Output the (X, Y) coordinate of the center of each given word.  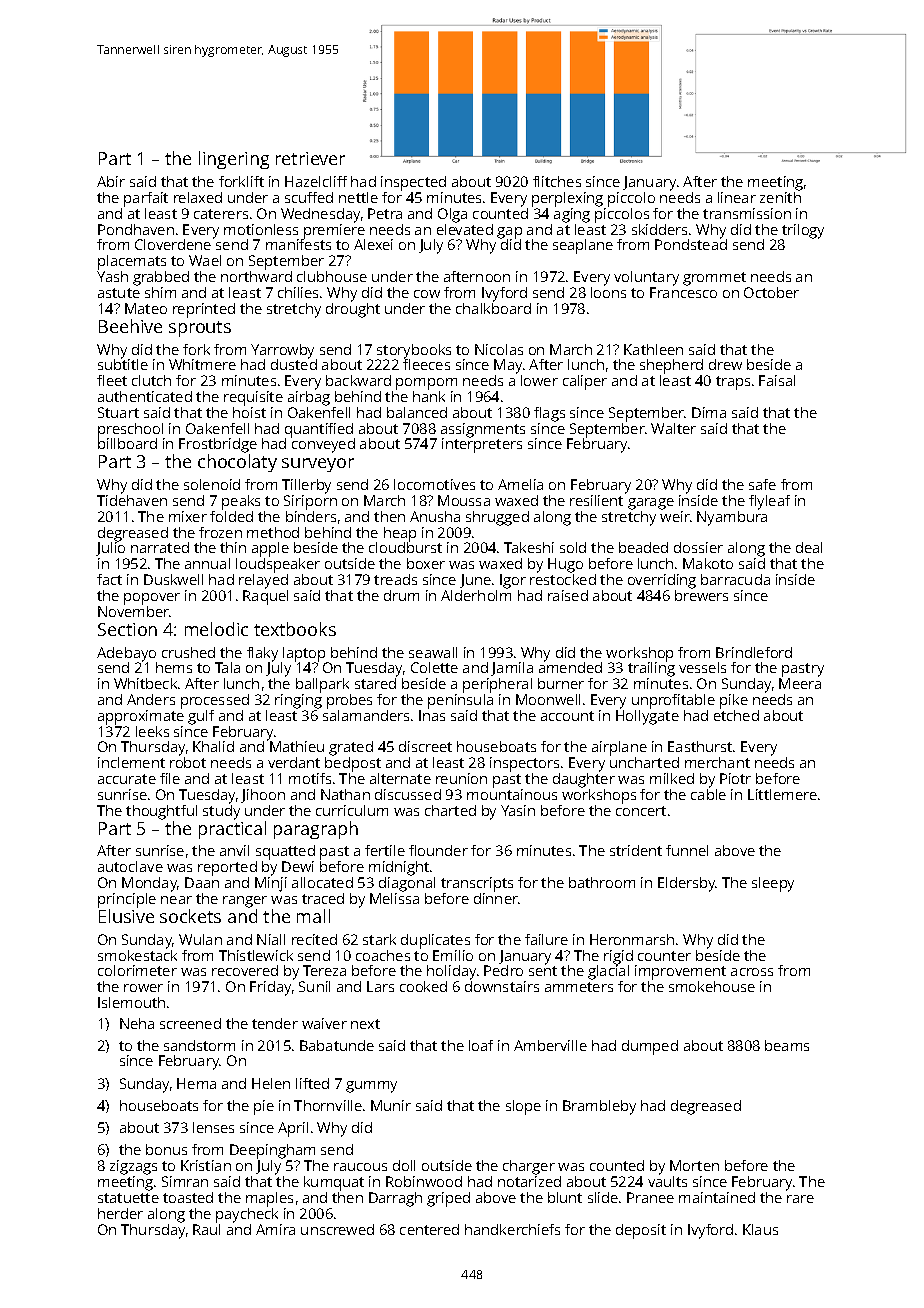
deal (809, 547)
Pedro (503, 970)
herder (120, 1213)
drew (725, 364)
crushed (188, 652)
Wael (205, 260)
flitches (557, 181)
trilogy (802, 232)
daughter (584, 780)
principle (127, 900)
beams (787, 1045)
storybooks (414, 351)
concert (641, 811)
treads (395, 579)
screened (190, 1023)
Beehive (130, 326)
